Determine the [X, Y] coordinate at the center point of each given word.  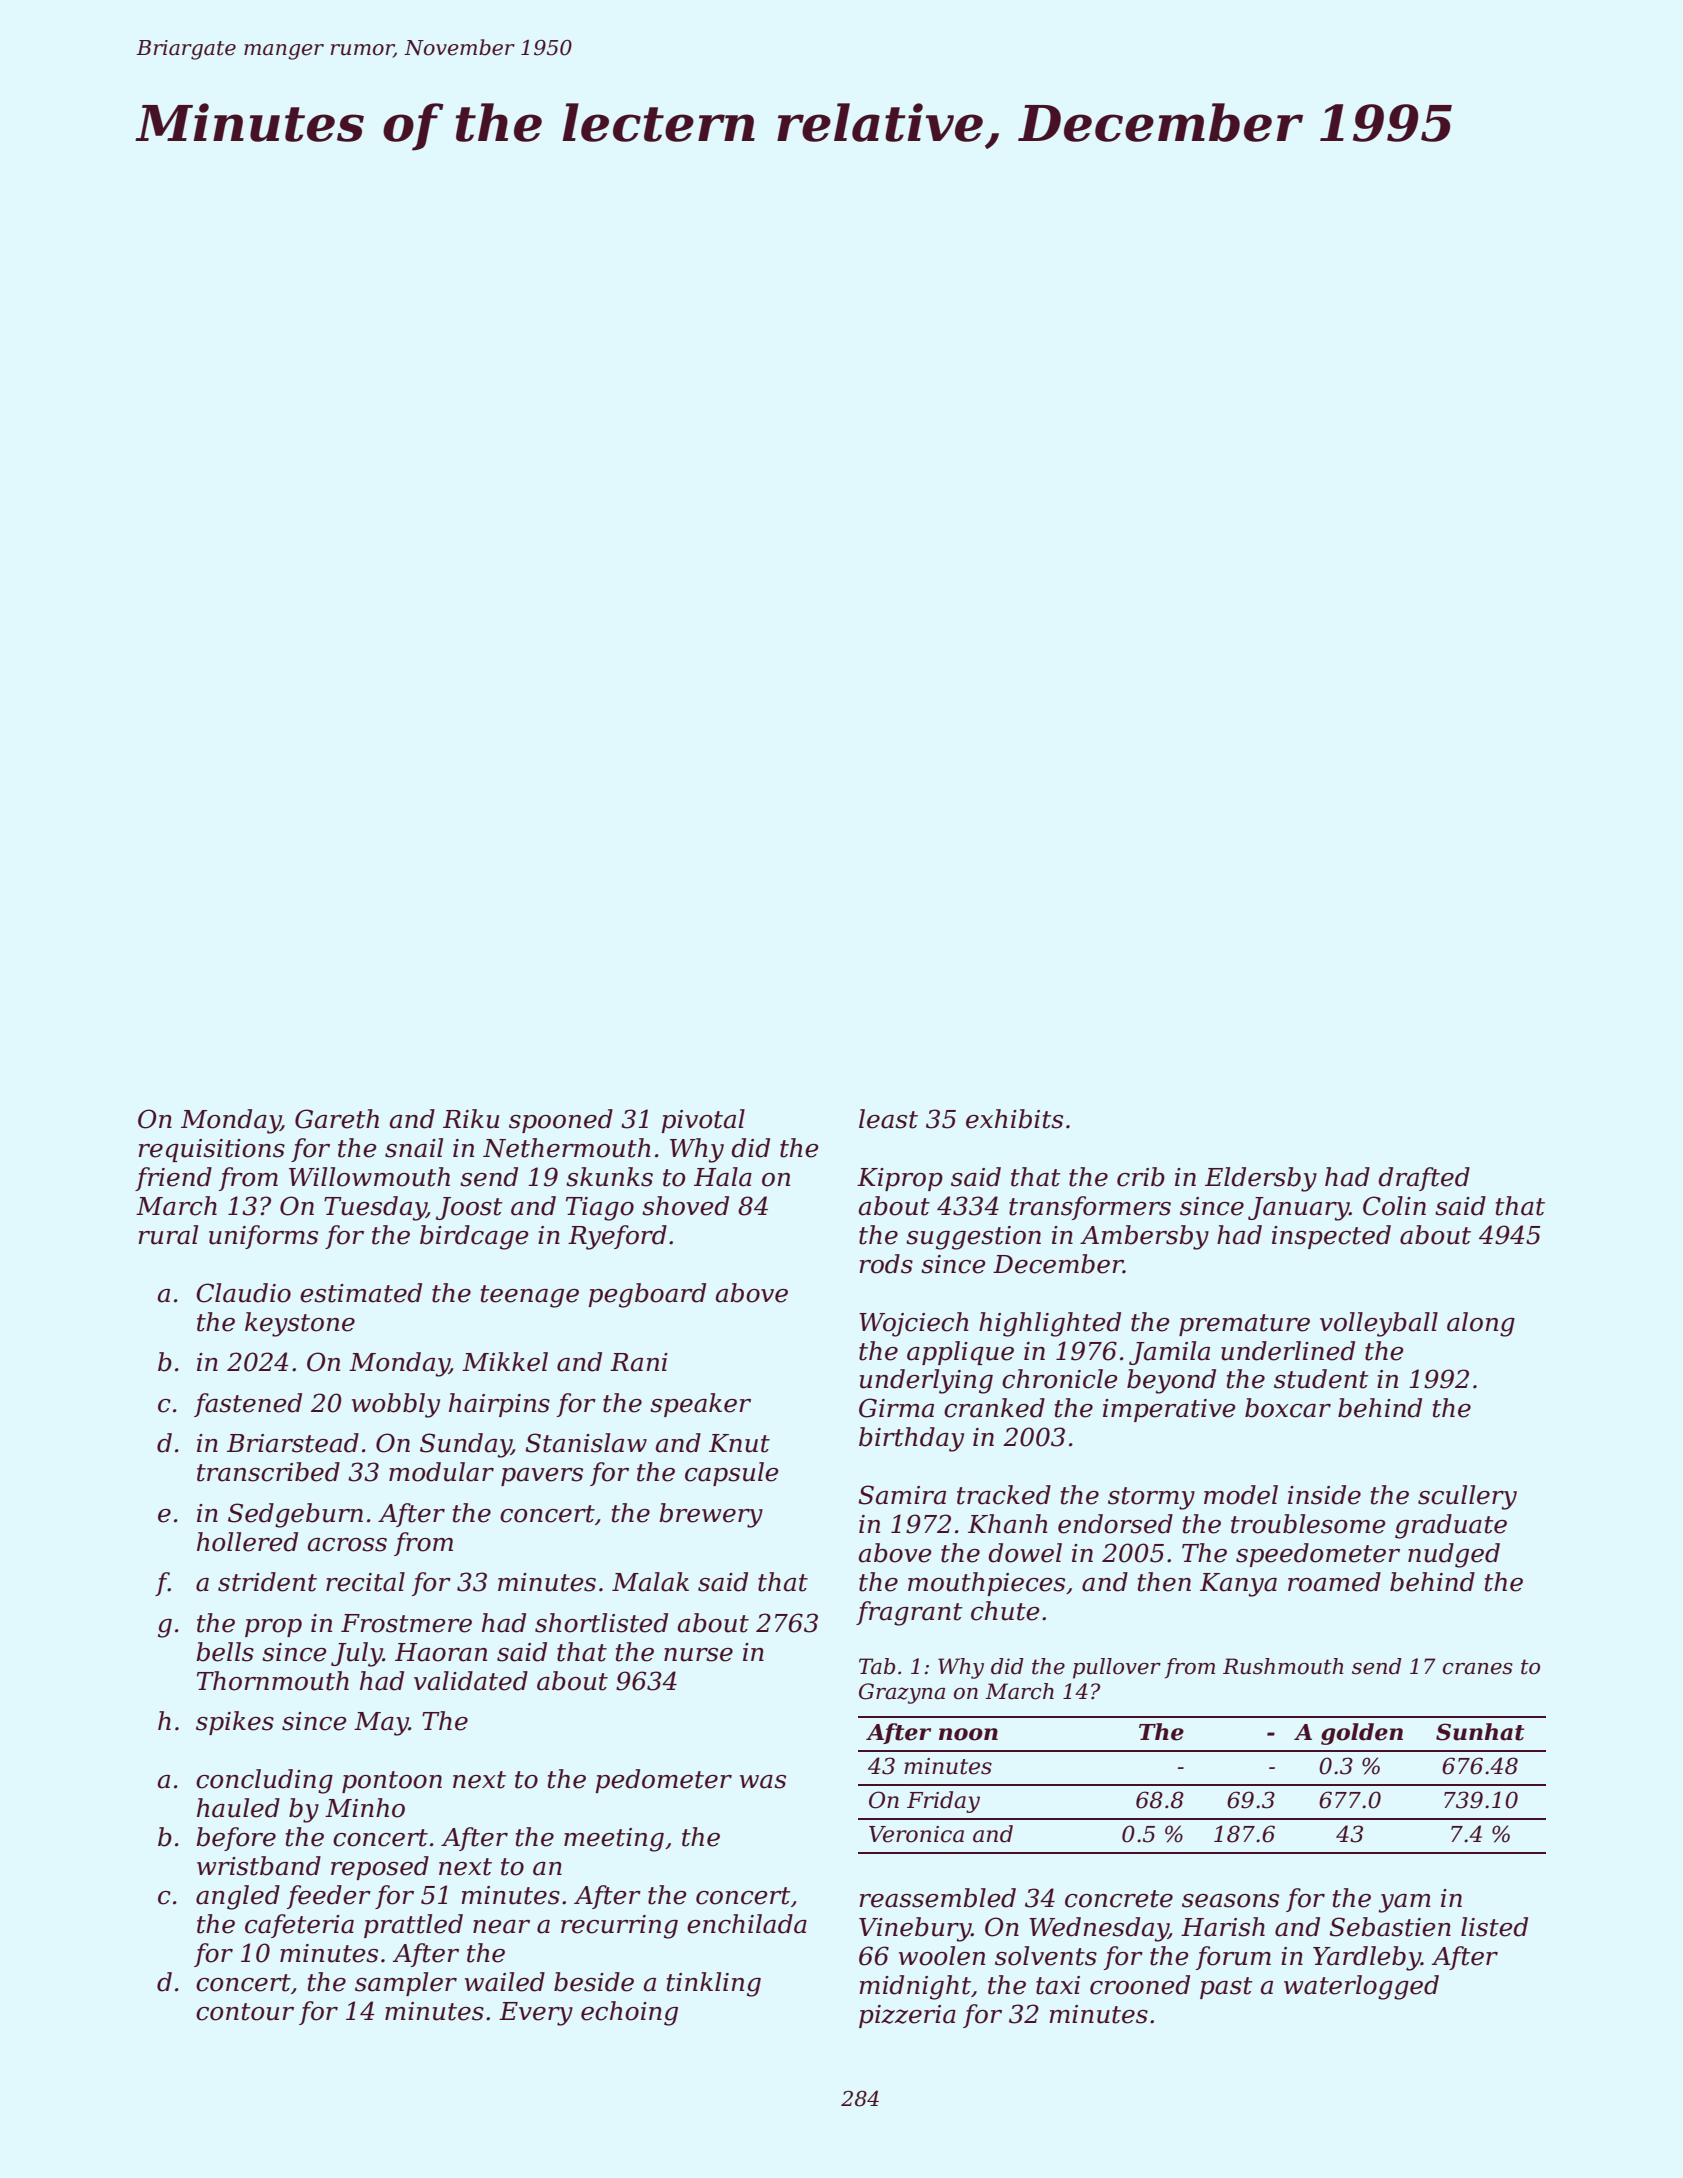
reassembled [937, 1898]
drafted [1424, 1179]
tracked [1004, 1495]
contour [245, 2012]
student [1321, 1379]
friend [173, 1179]
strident [267, 1582]
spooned [561, 1121]
